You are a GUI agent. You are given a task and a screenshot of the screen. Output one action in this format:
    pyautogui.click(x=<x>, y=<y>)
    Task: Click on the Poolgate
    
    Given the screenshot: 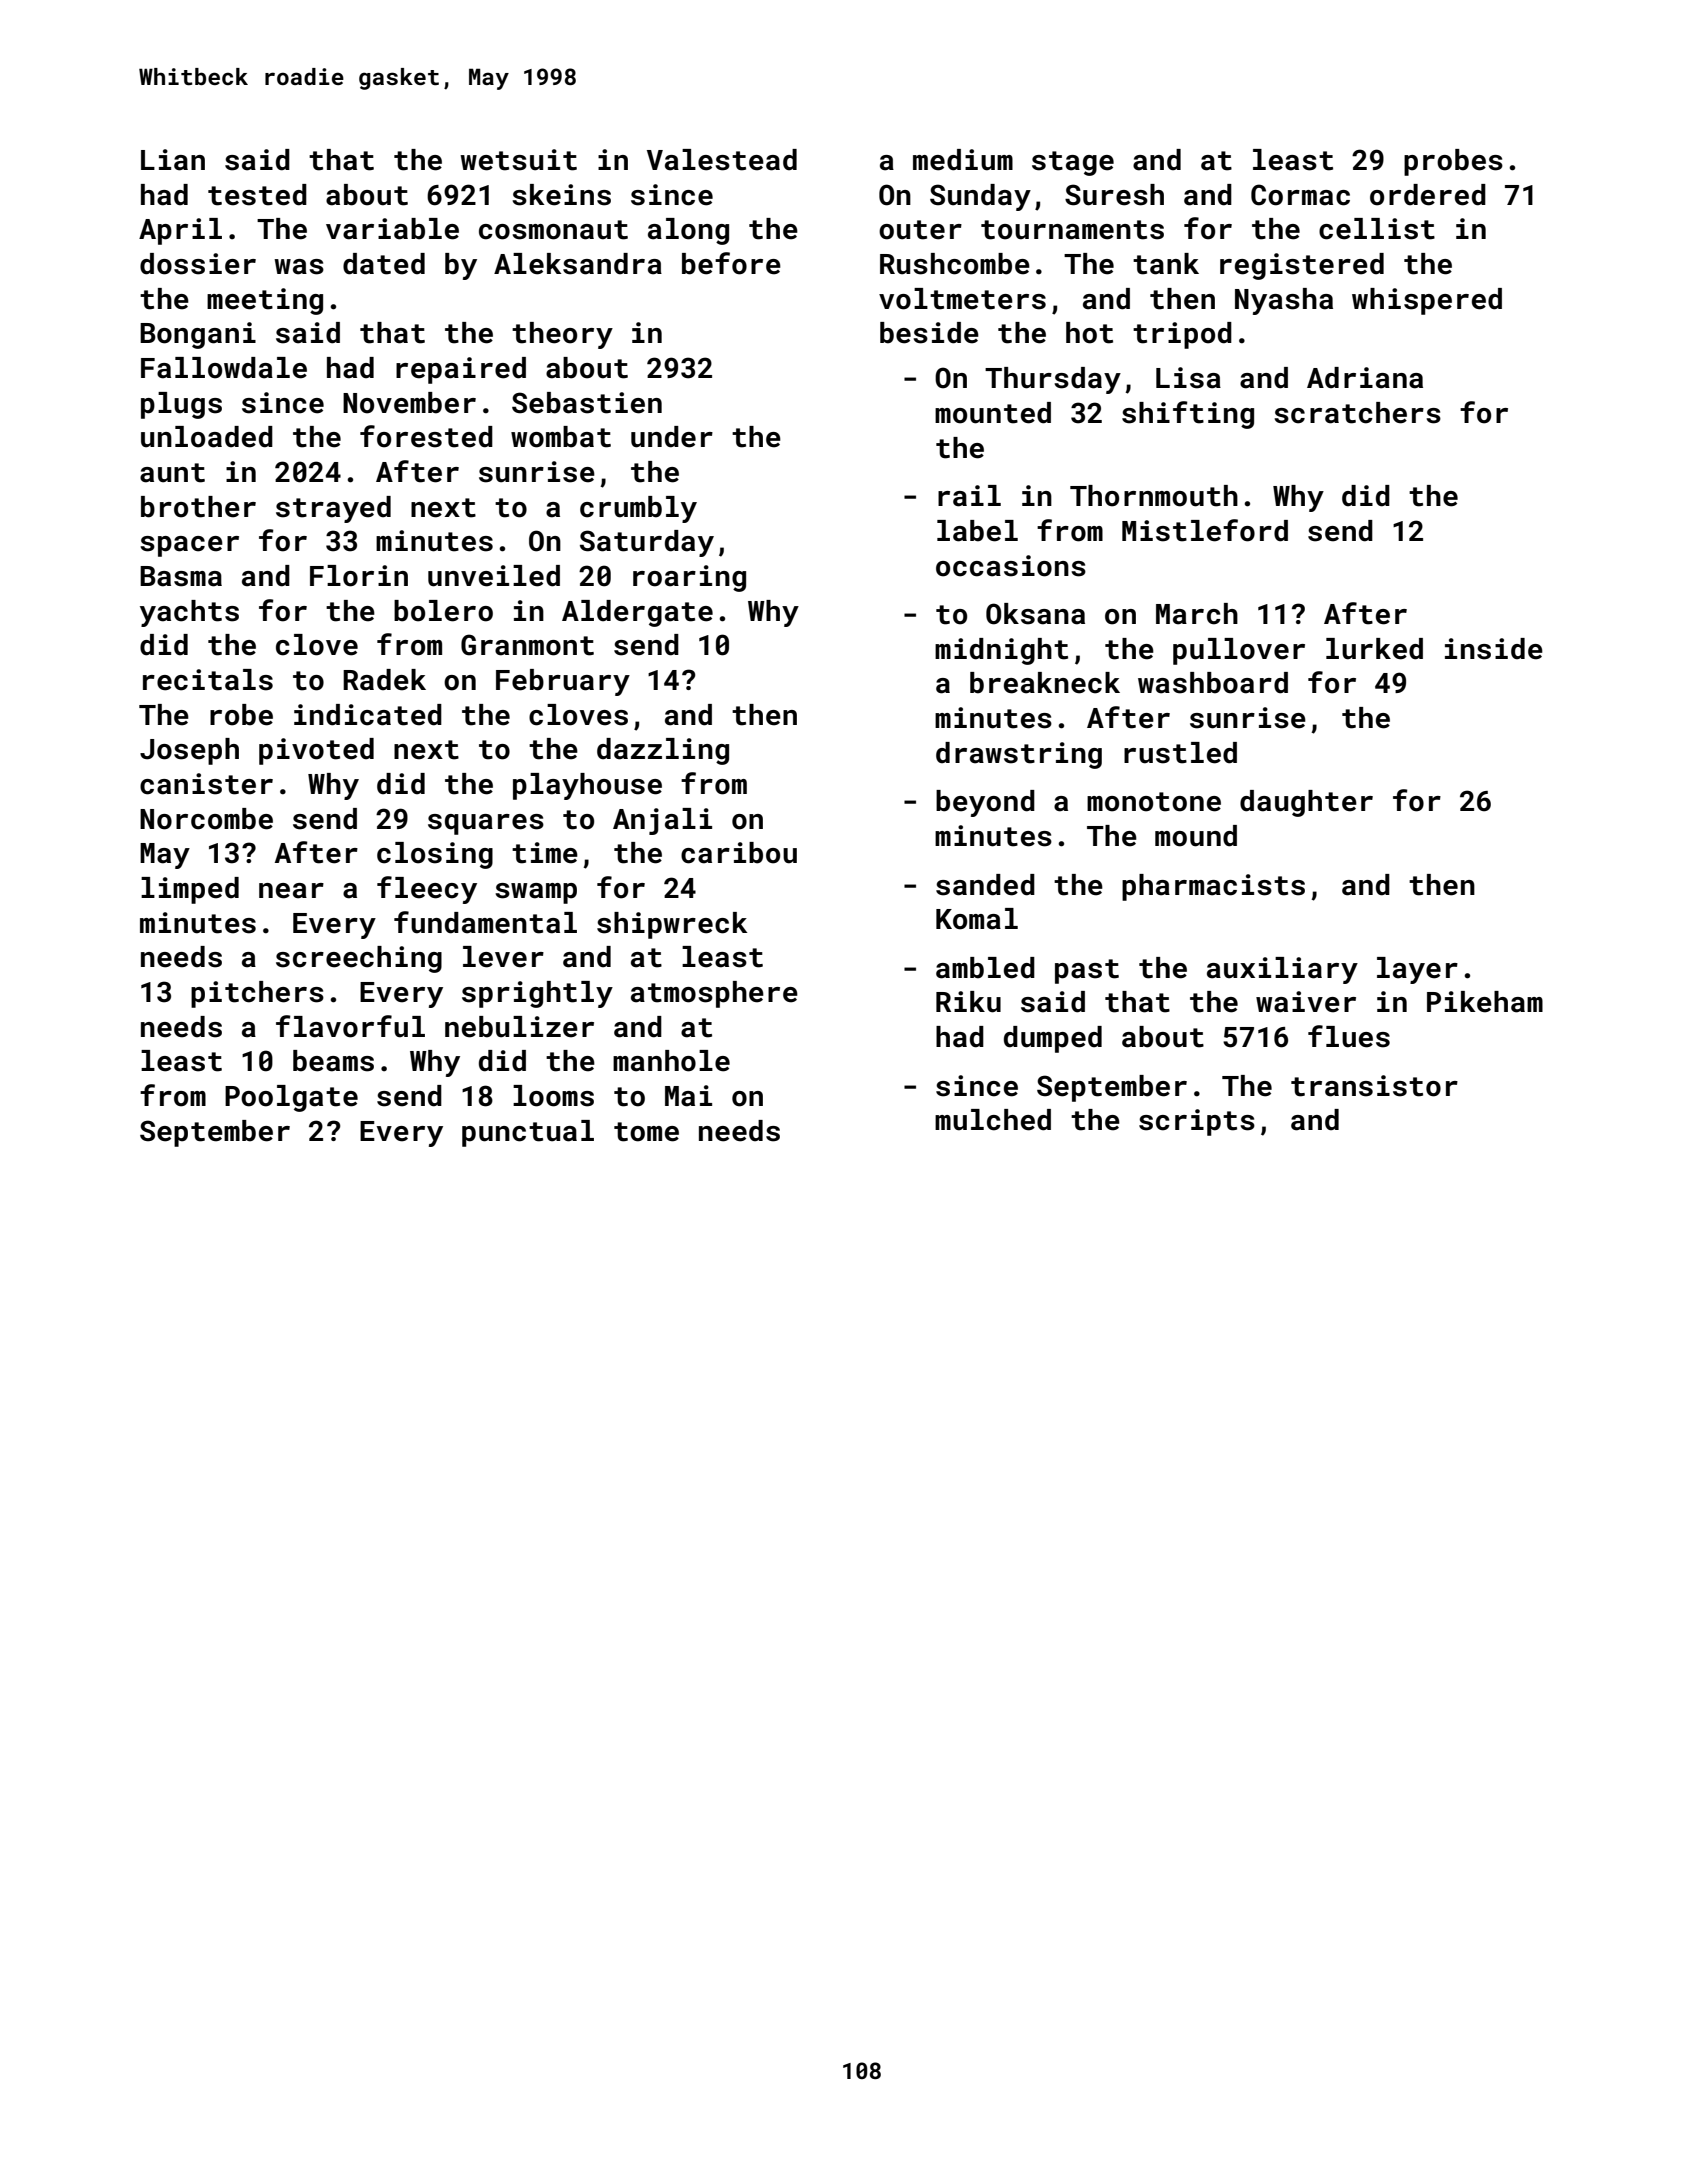 What is the action you would take?
    pyautogui.click(x=291, y=1098)
